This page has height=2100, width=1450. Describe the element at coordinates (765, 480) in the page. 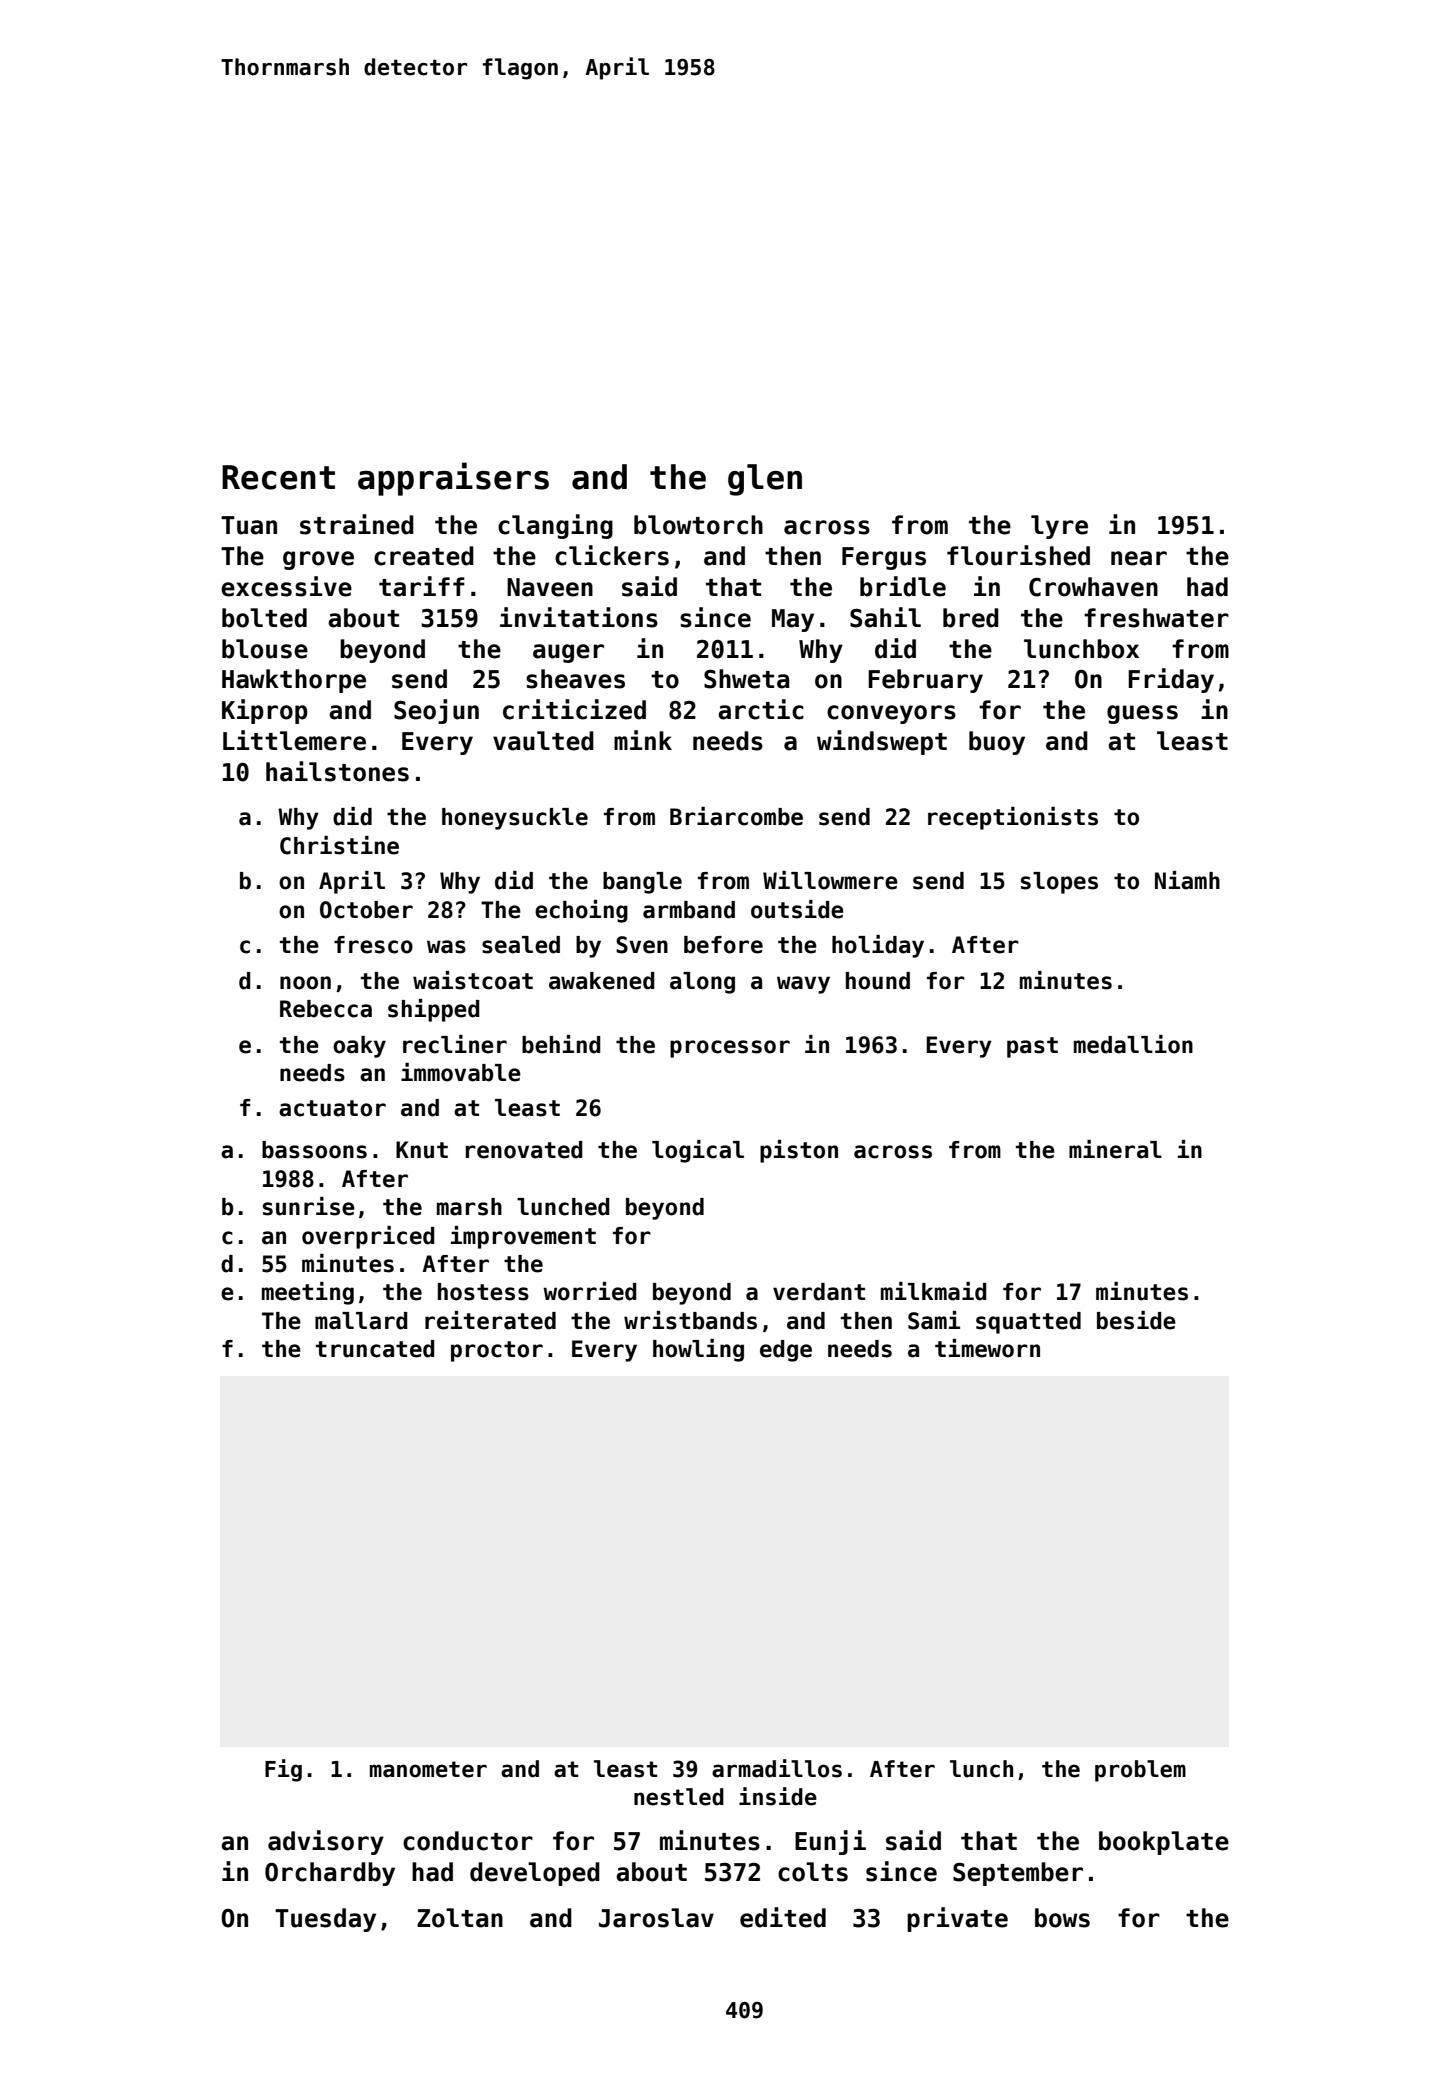

I see `glen` at that location.
